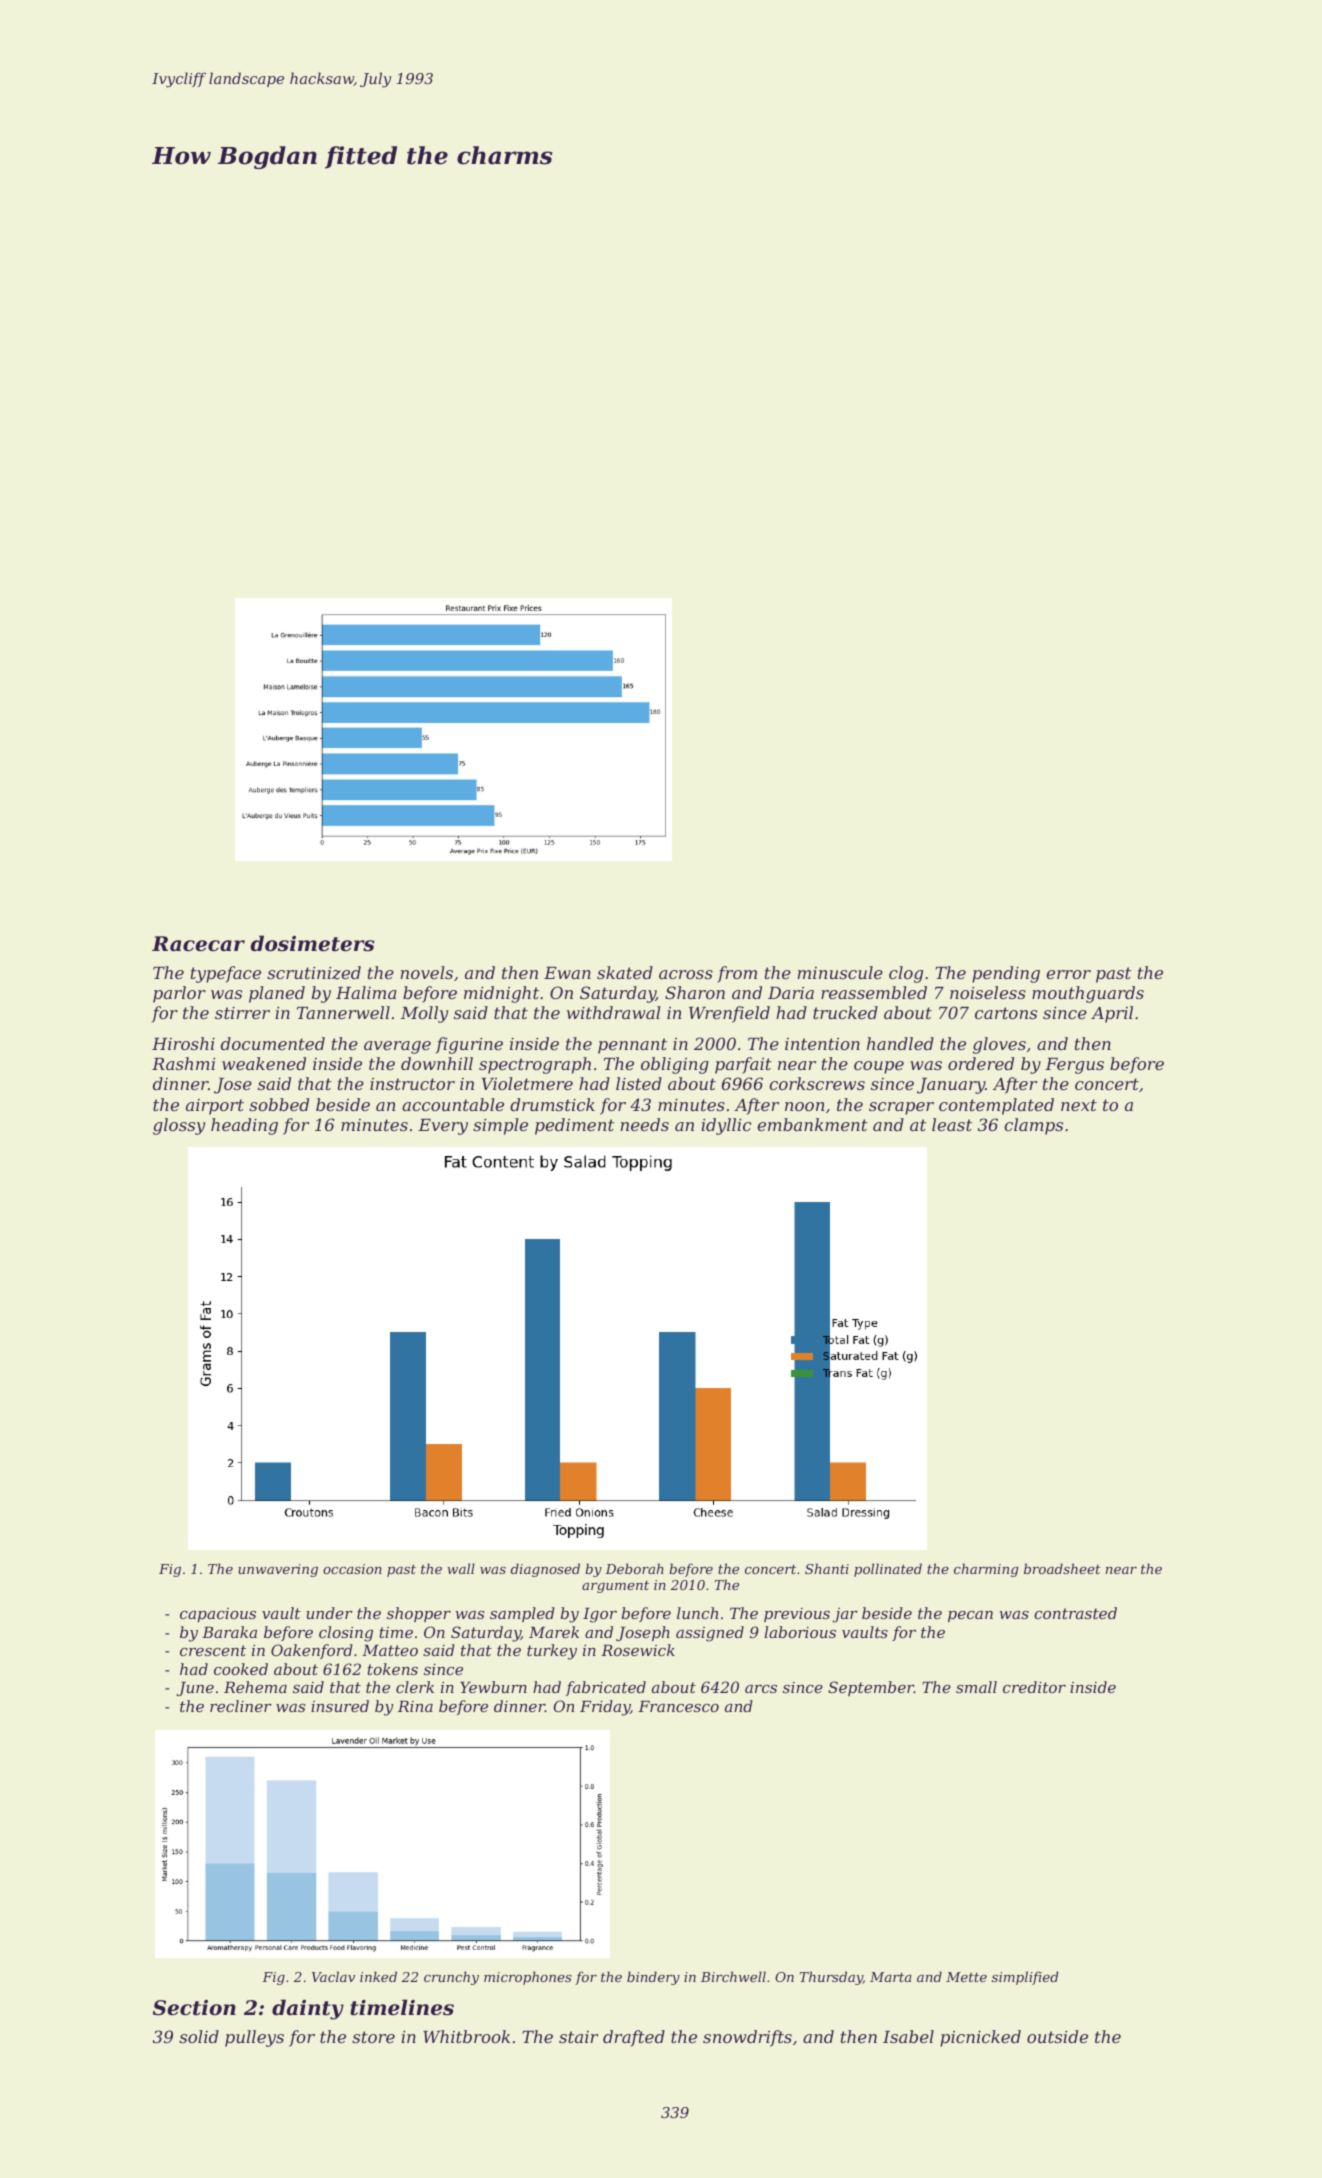  Describe the element at coordinates (277, 994) in the screenshot. I see `planed` at that location.
